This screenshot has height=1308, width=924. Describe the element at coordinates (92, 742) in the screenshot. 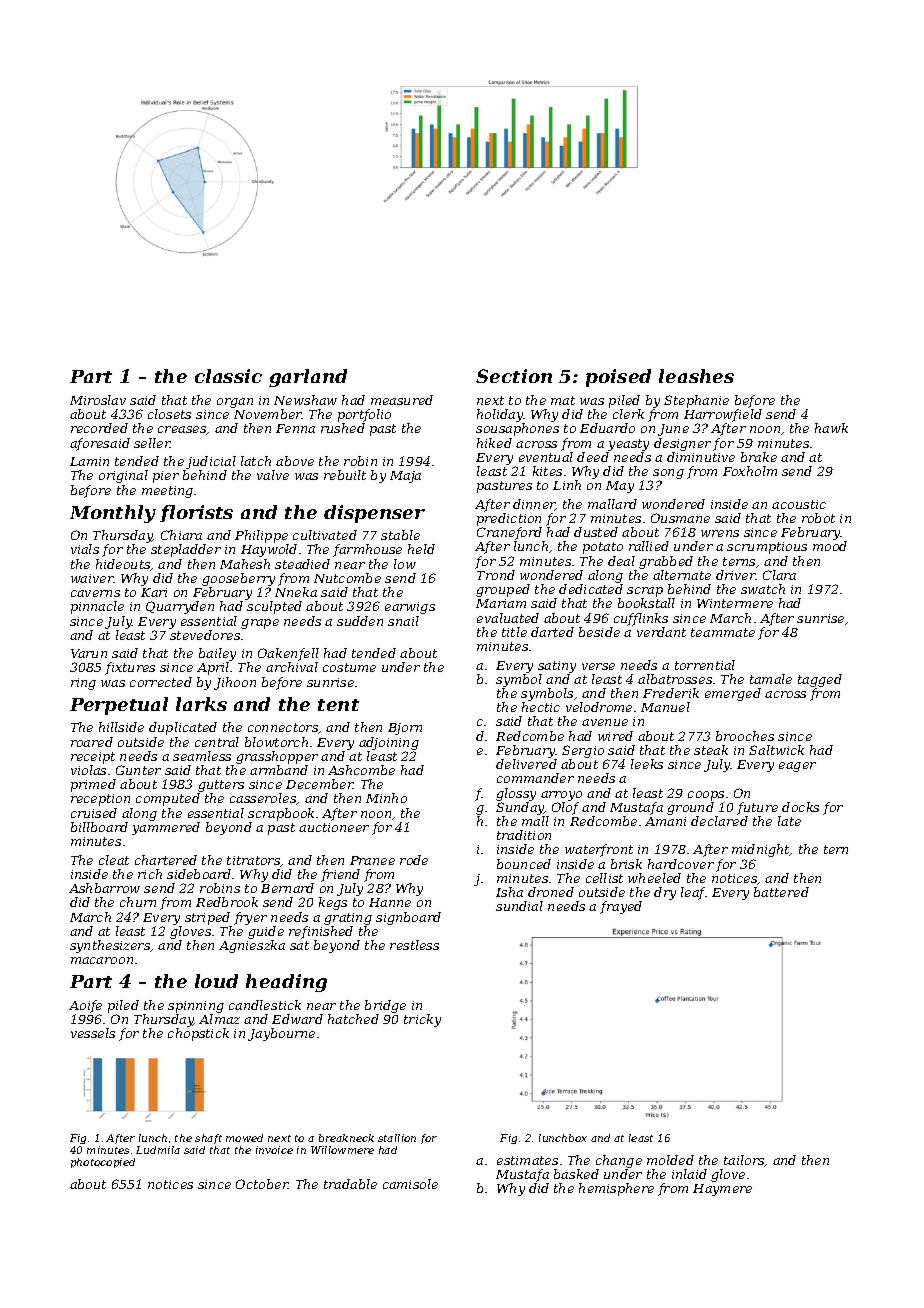

I see `roared` at that location.
